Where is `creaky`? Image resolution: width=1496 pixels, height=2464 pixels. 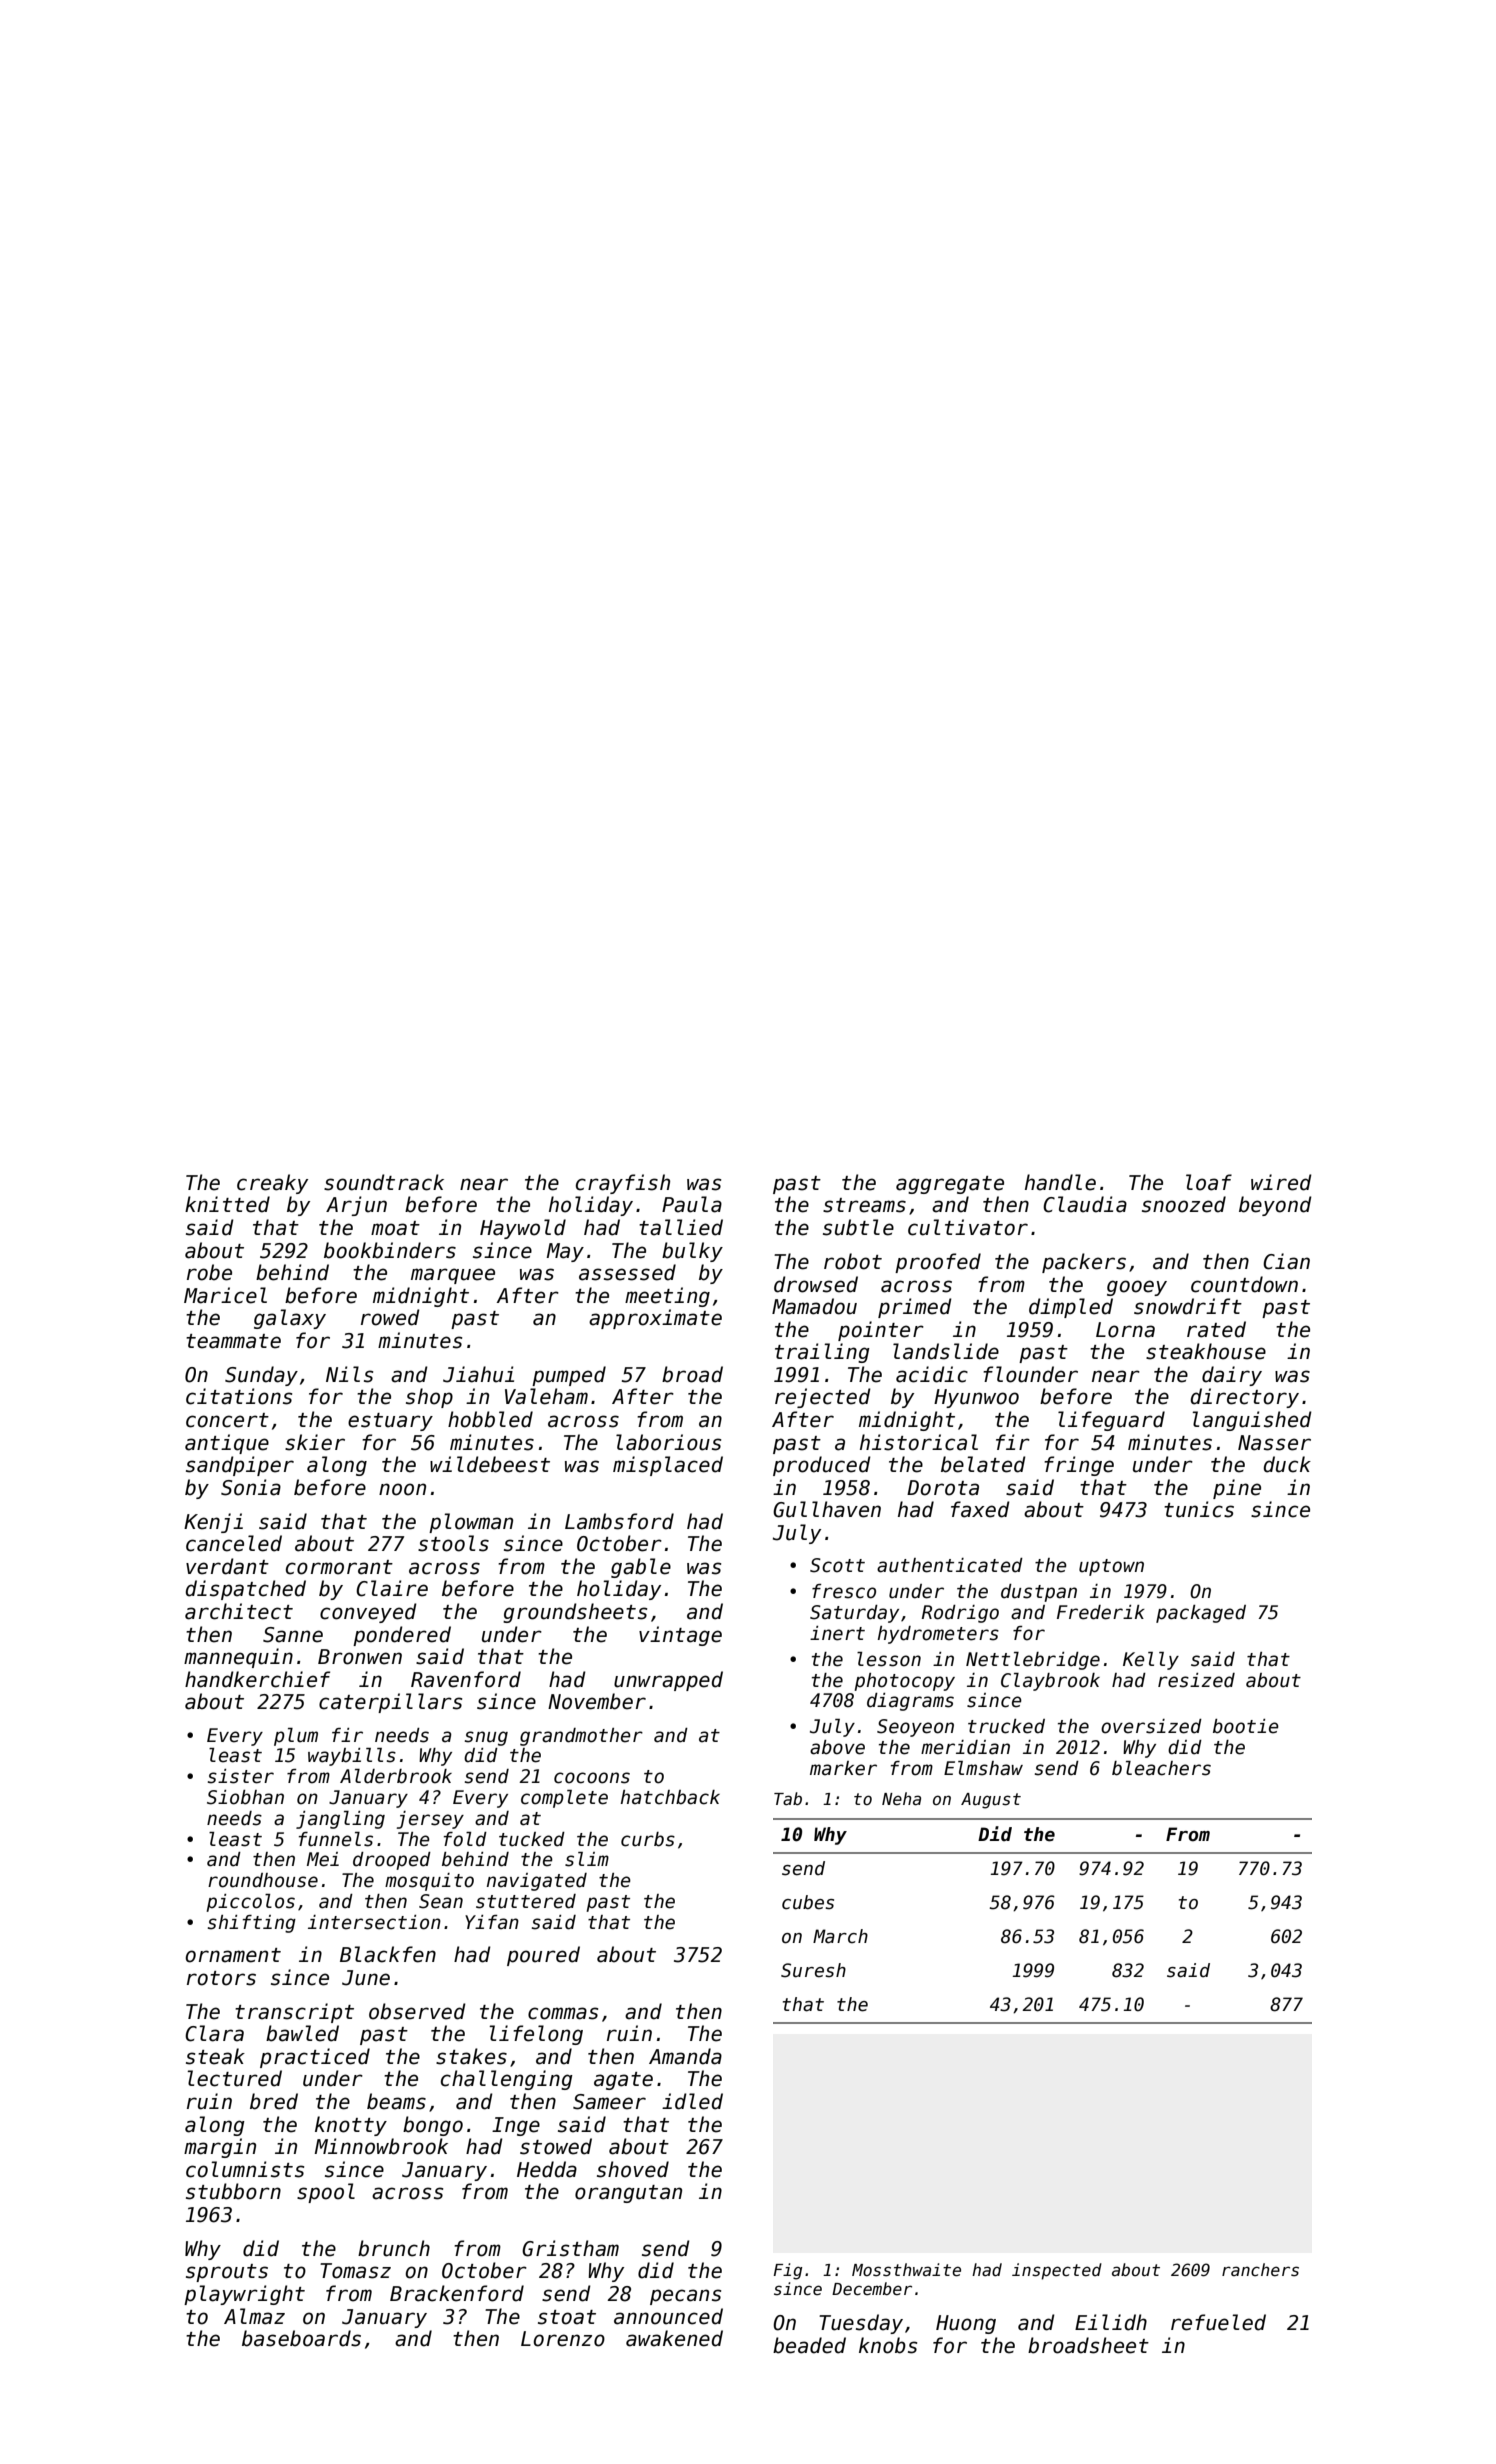 creaky is located at coordinates (272, 1184).
